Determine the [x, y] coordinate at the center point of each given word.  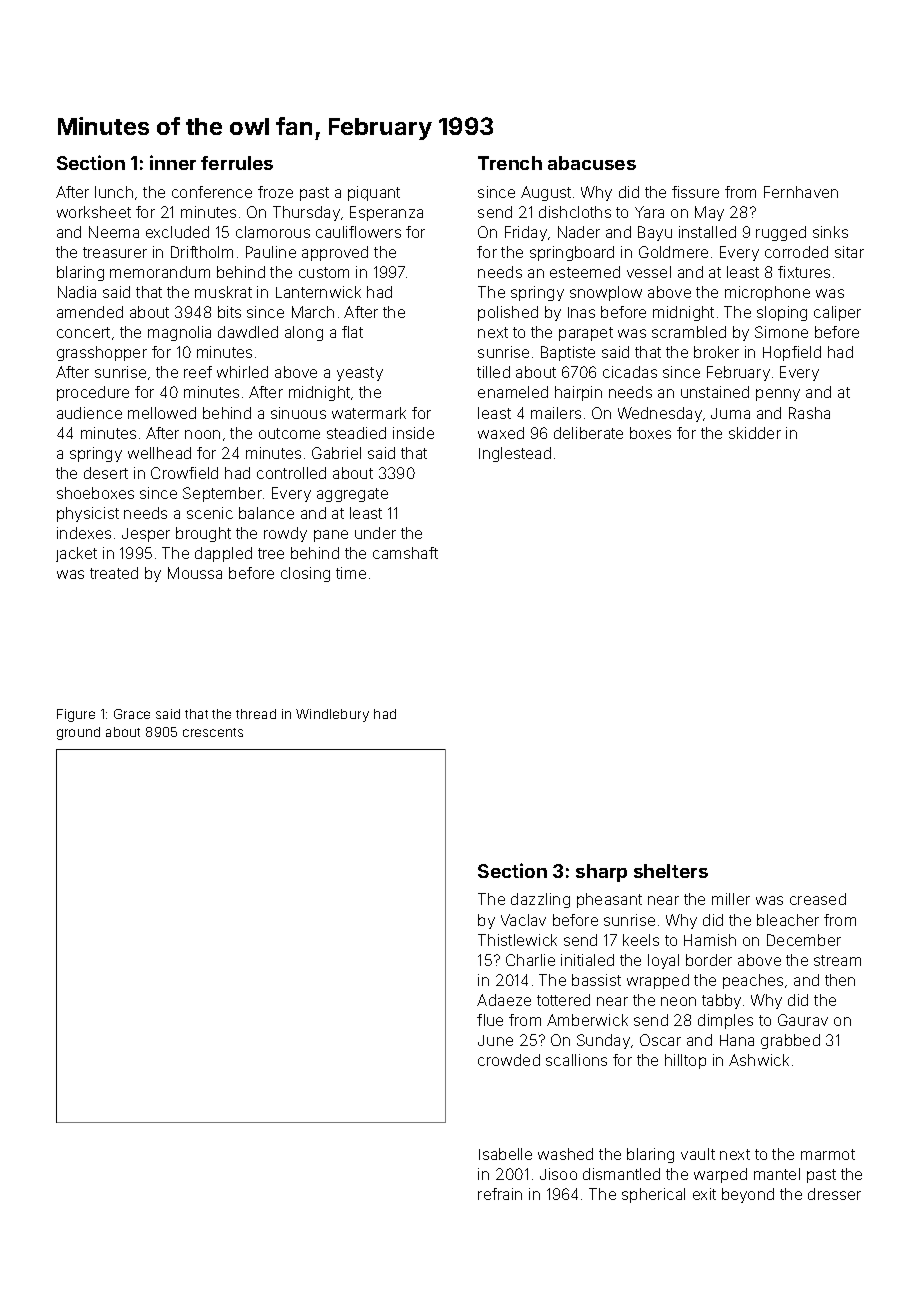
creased [818, 899]
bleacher [788, 920]
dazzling [540, 900]
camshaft [405, 553]
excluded [177, 232]
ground [78, 733]
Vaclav [523, 920]
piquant [374, 193]
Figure [76, 715]
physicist [88, 514]
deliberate [588, 433]
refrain [500, 1194]
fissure [695, 192]
